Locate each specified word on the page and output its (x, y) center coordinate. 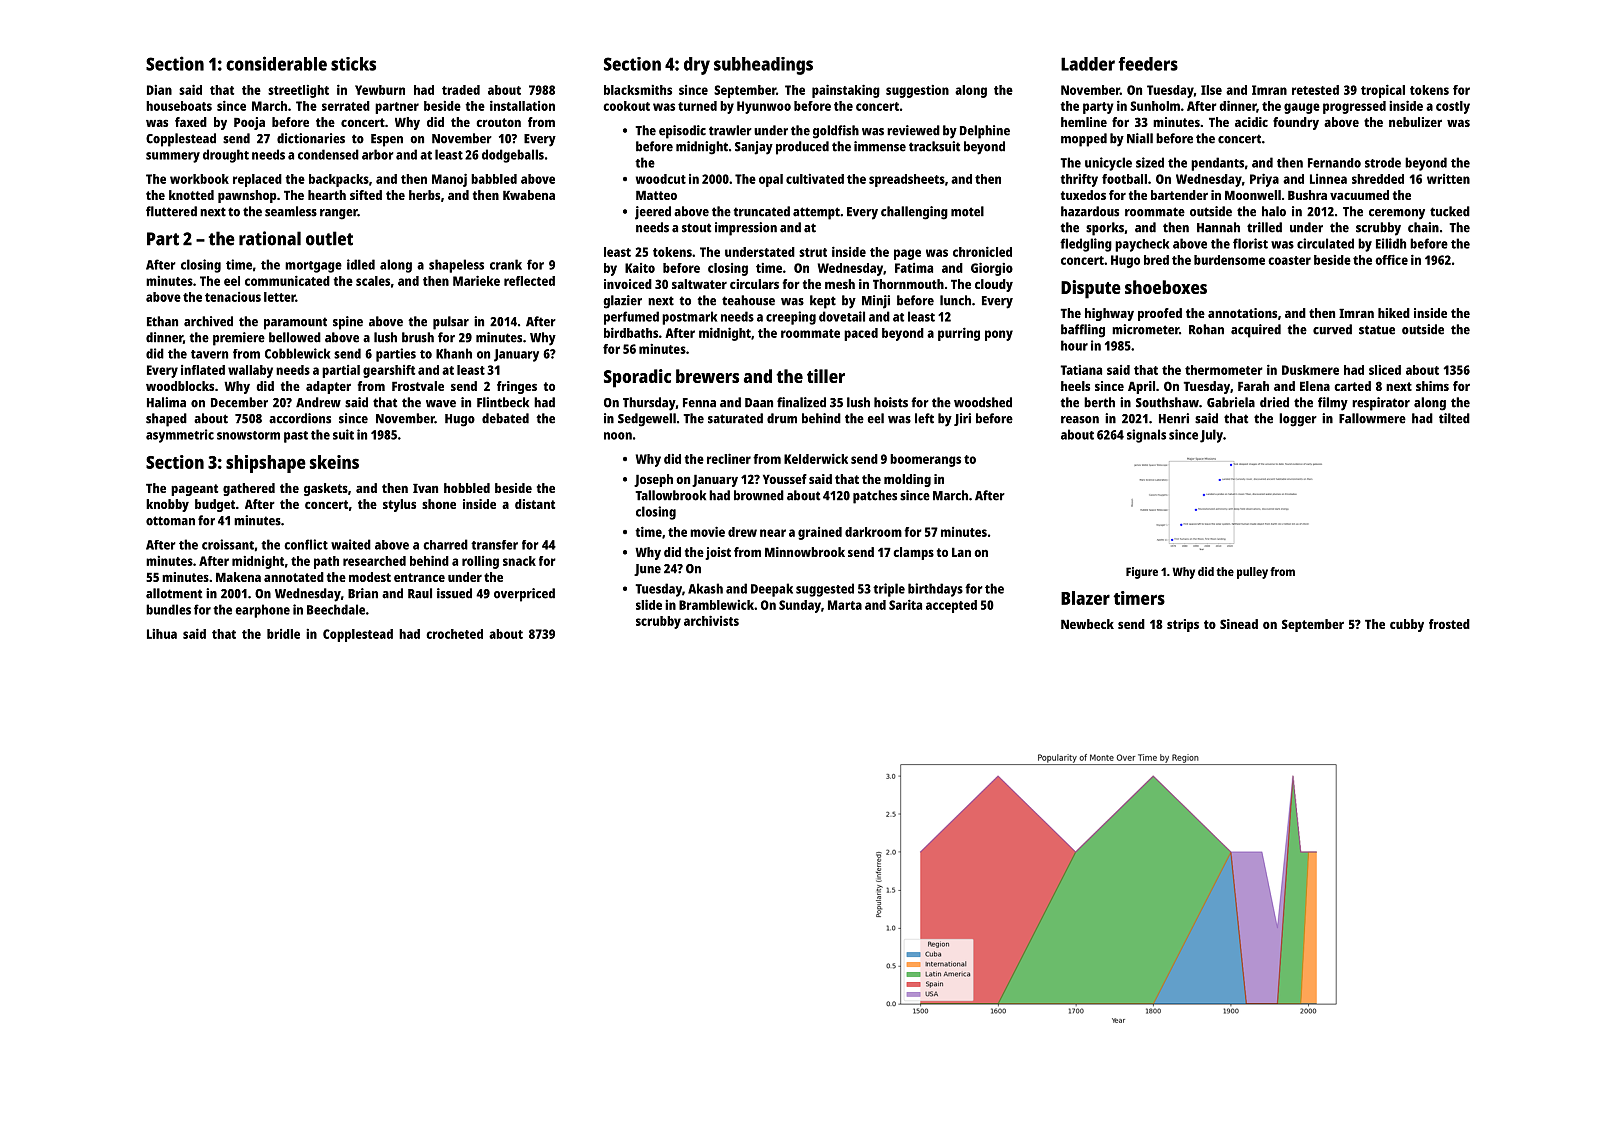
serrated (346, 106)
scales (373, 281)
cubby (1407, 625)
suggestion (917, 91)
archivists (711, 620)
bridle (283, 634)
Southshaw (1167, 402)
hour (1074, 345)
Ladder (1088, 64)
